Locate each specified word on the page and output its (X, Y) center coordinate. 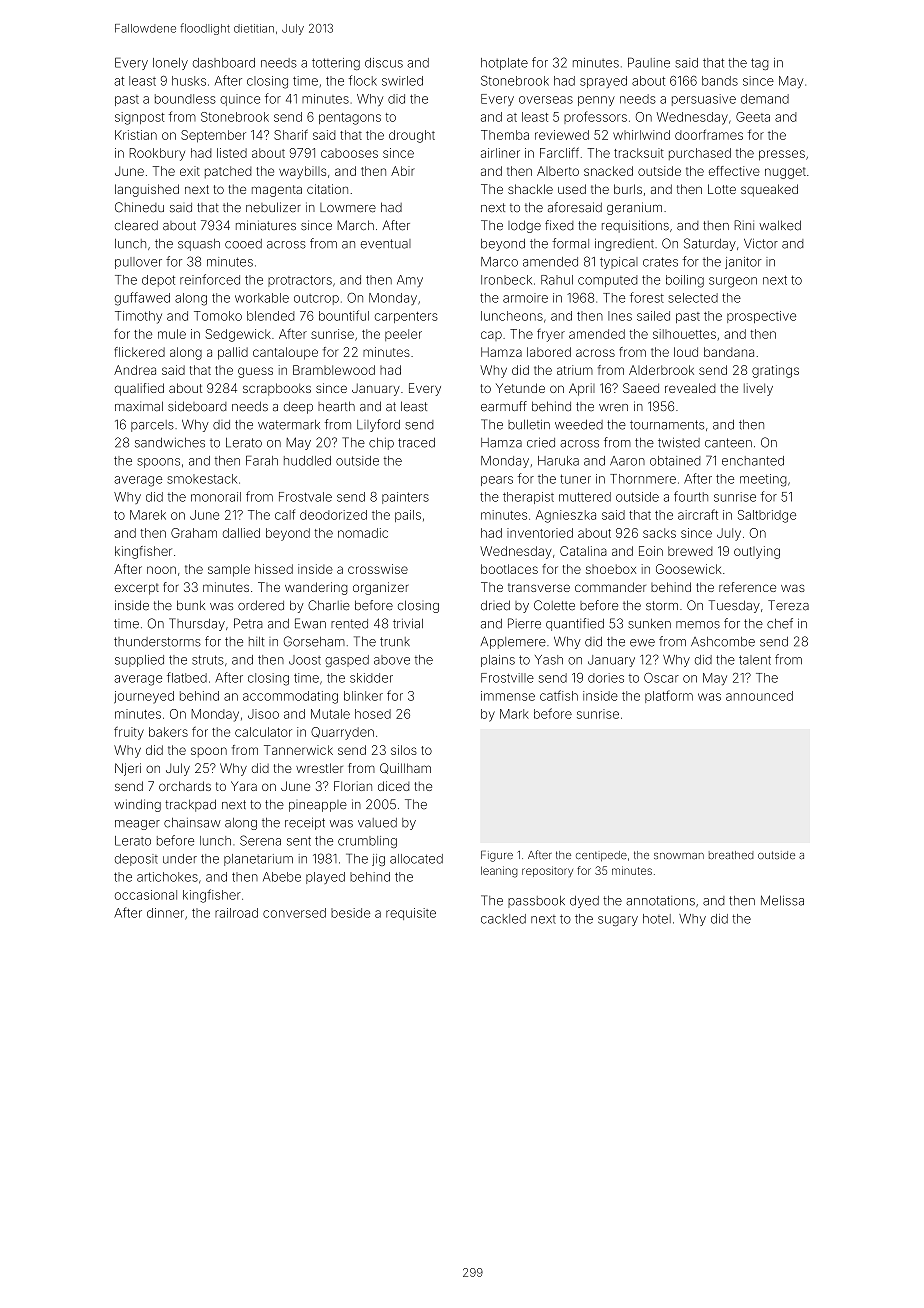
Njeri (128, 769)
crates (660, 262)
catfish (559, 695)
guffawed (142, 299)
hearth (336, 406)
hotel (657, 919)
